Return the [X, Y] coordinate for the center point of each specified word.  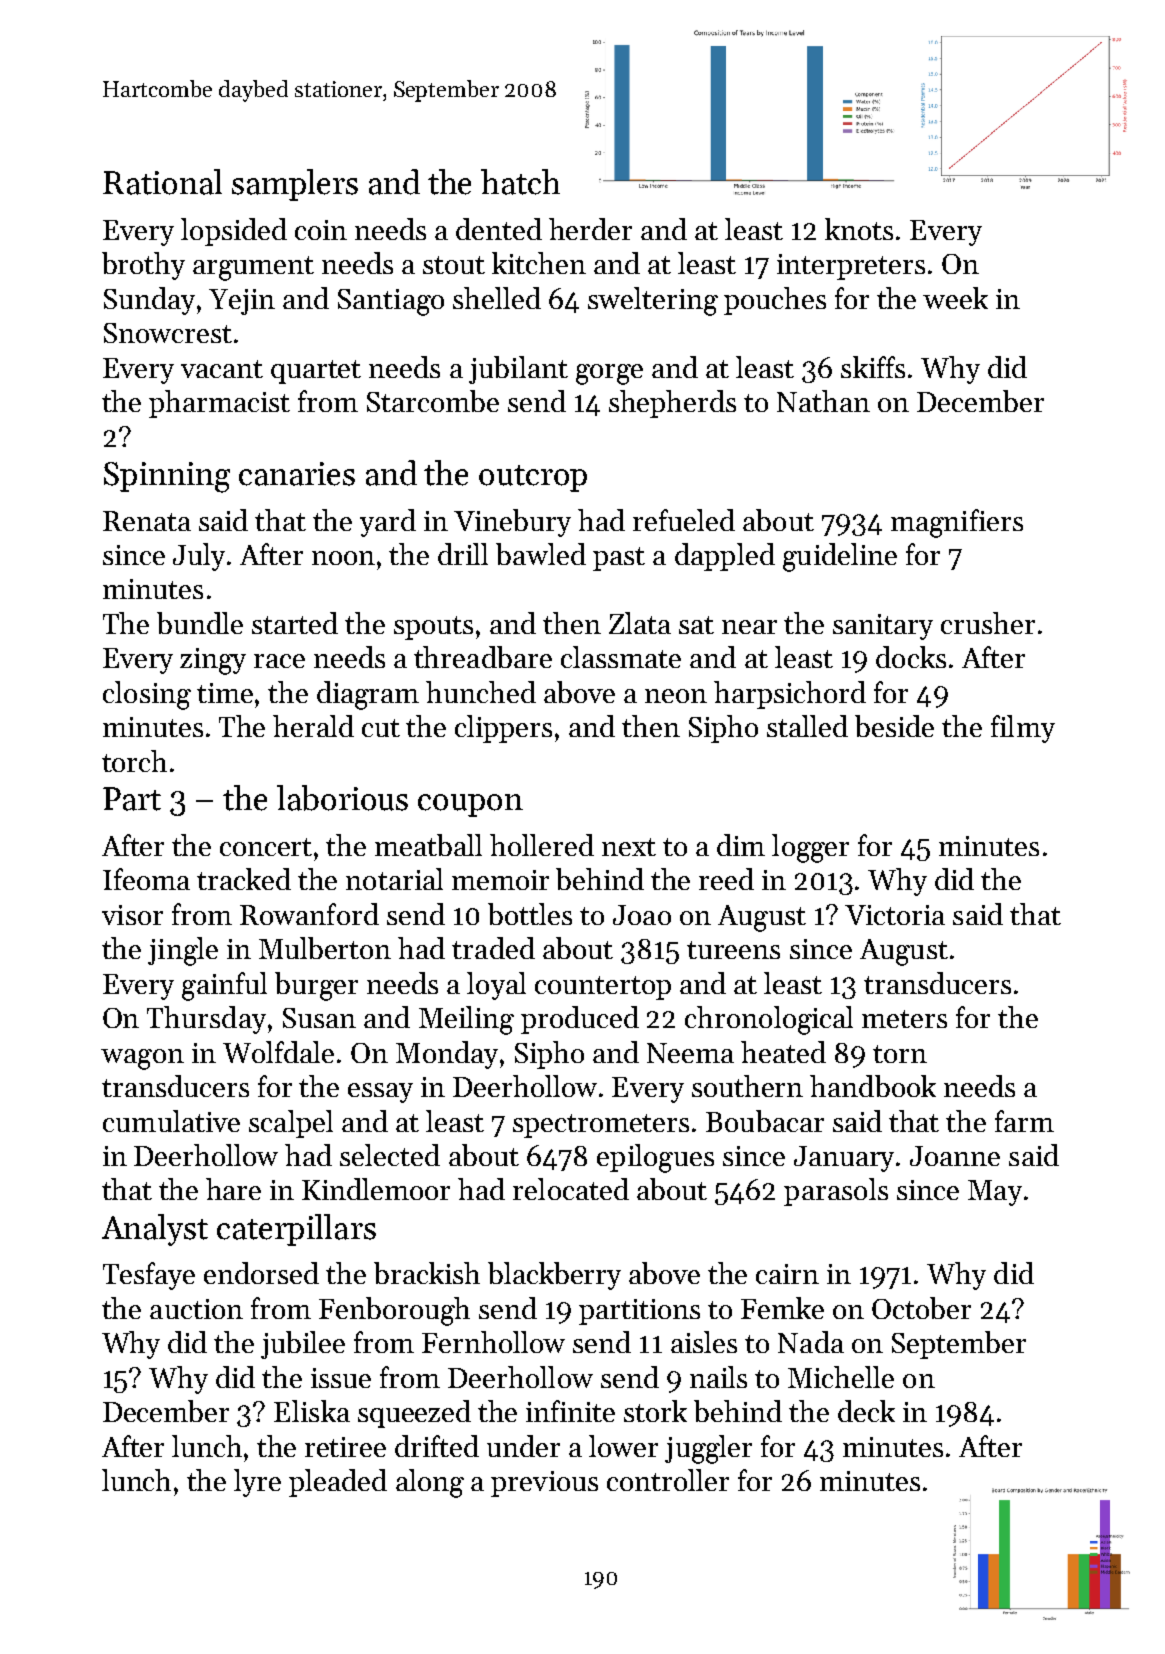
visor [132, 915]
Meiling [466, 1020]
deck [866, 1411]
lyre [257, 1483]
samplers [295, 185]
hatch [520, 182]
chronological [769, 1020]
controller [668, 1480]
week [955, 298]
